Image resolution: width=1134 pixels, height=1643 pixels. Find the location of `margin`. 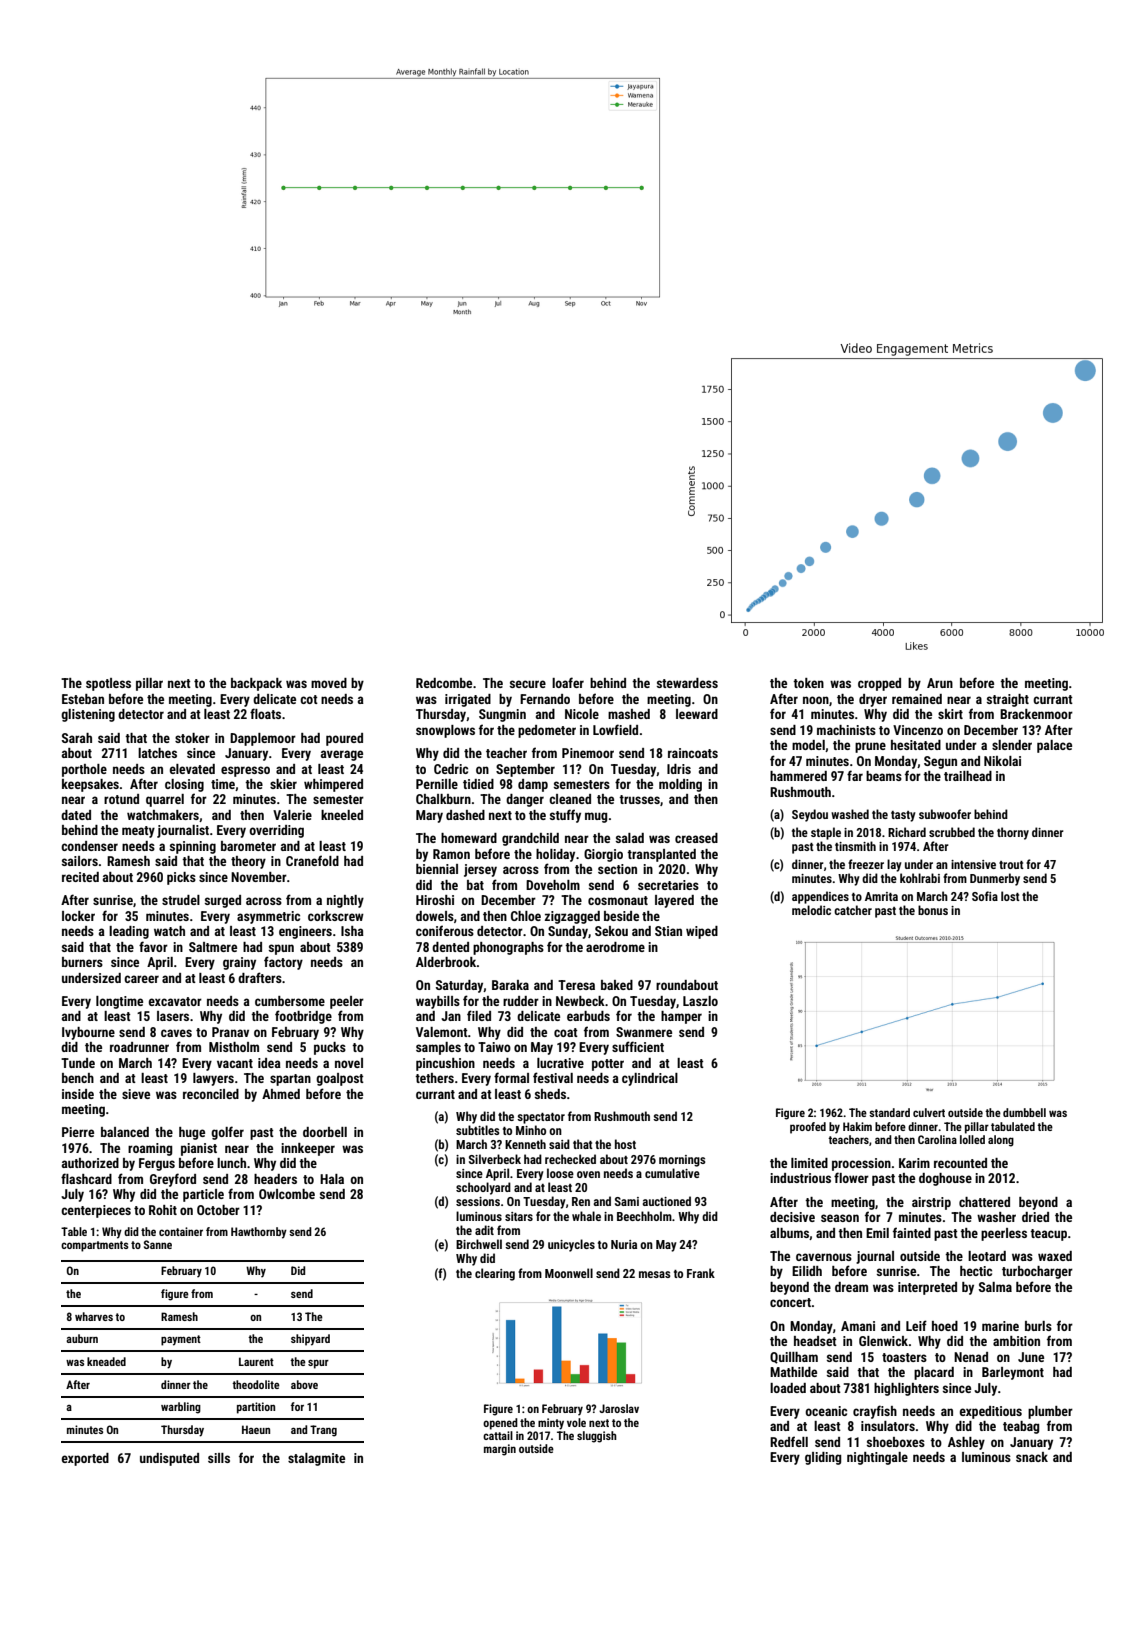

margin is located at coordinates (500, 1450).
